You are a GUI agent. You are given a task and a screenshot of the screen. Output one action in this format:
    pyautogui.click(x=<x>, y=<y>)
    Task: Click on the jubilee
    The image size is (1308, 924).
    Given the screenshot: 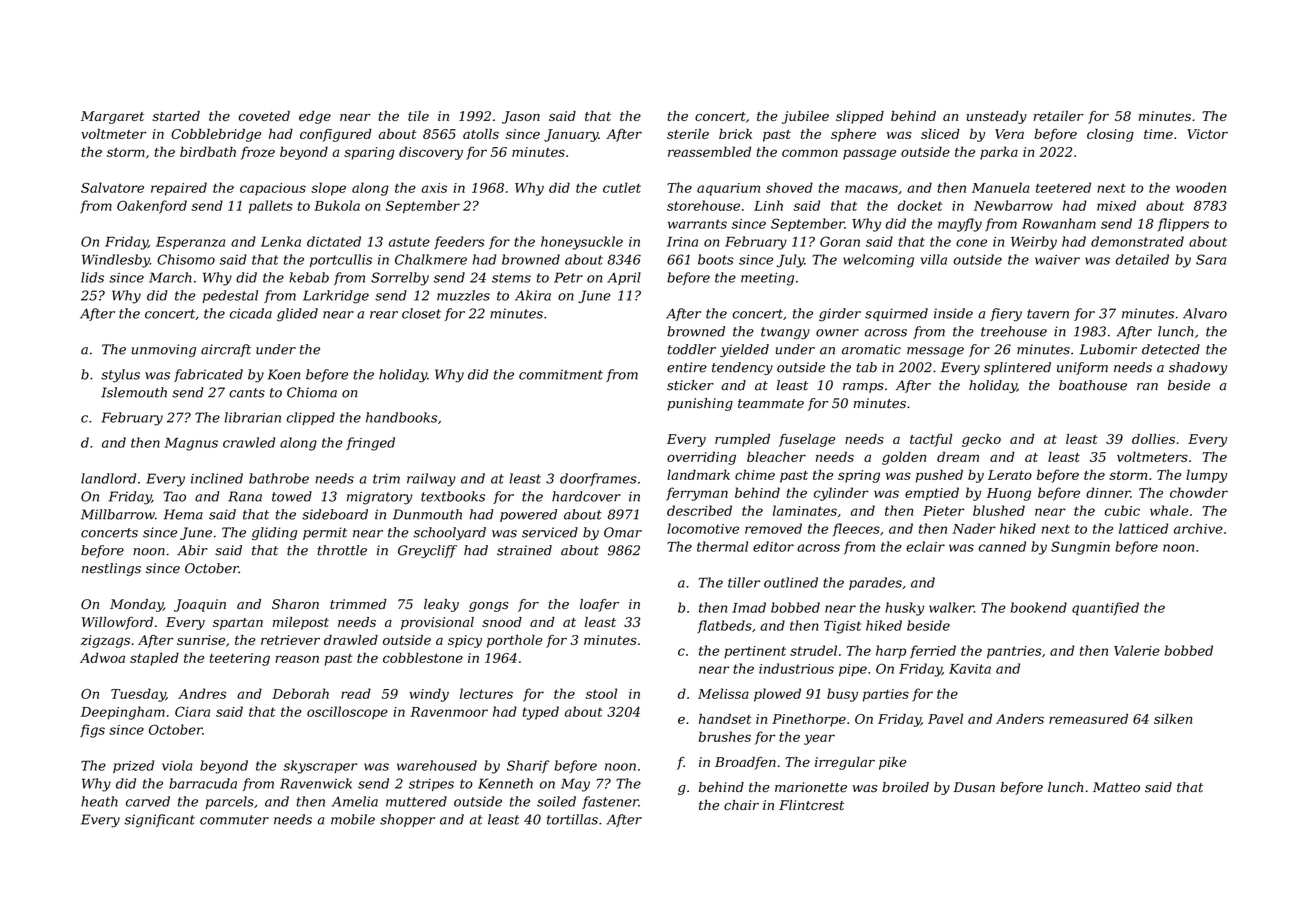 What is the action you would take?
    pyautogui.click(x=805, y=117)
